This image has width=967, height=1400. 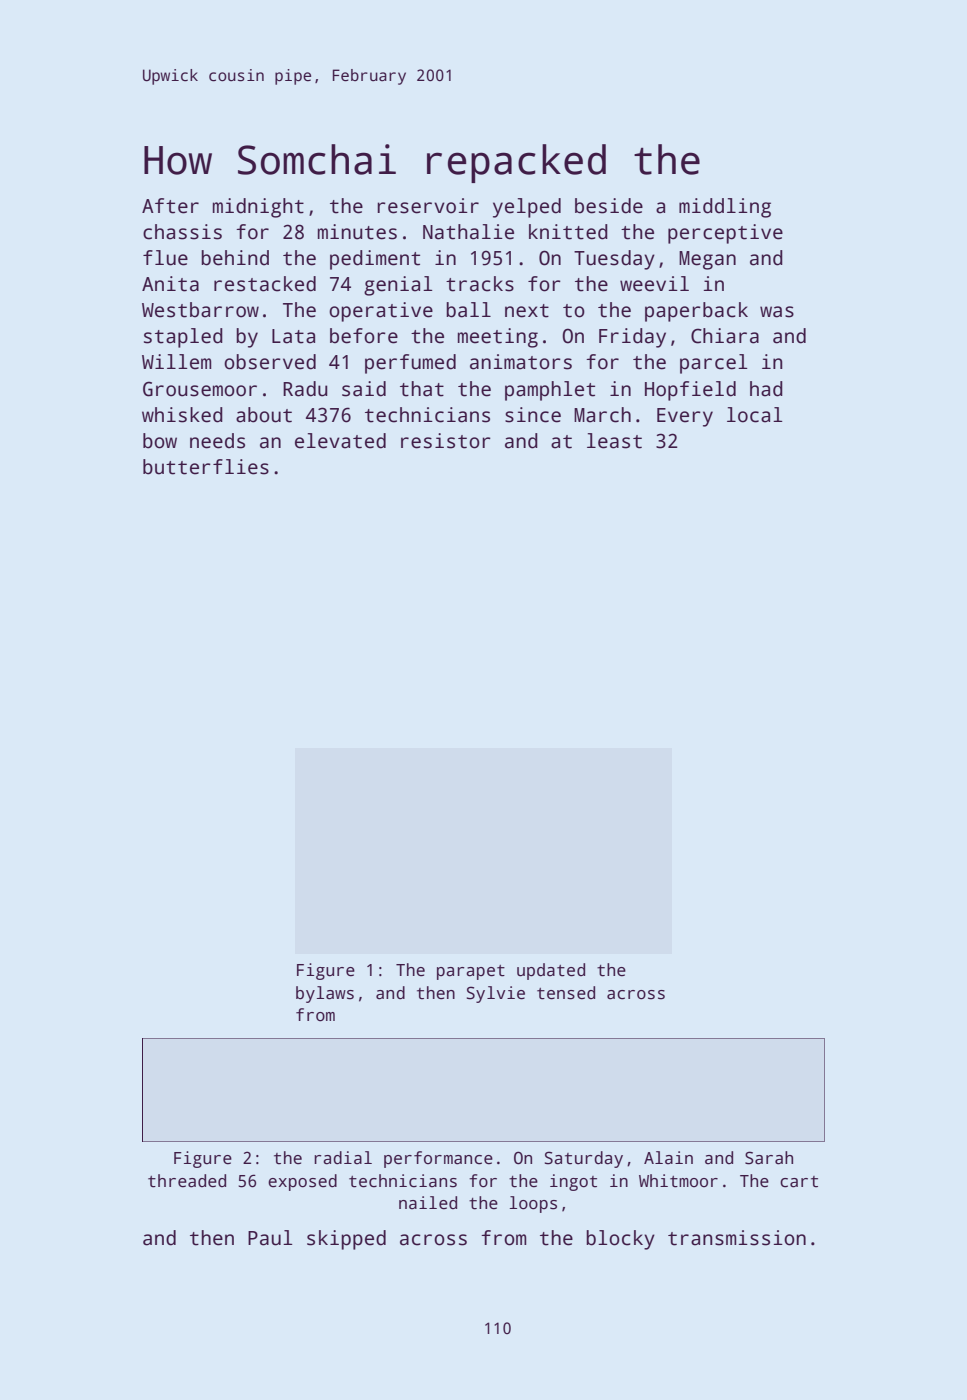 I want to click on since, so click(x=533, y=415).
